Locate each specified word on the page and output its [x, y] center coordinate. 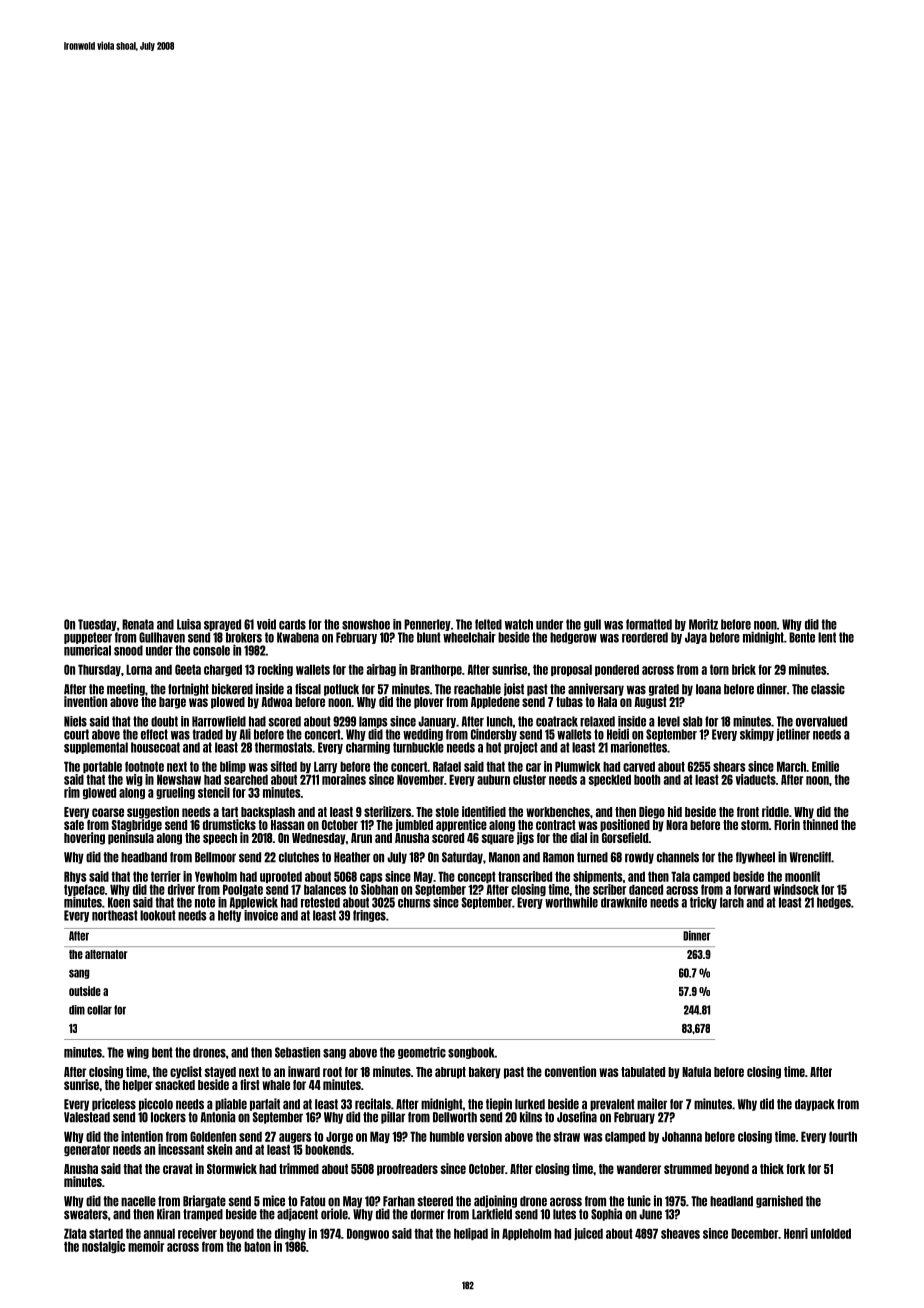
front [748, 812]
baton [257, 1246]
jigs [525, 838]
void [266, 624]
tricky [703, 903]
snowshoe [366, 624]
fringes [369, 916]
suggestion [153, 812]
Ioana [708, 689]
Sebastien [297, 1052]
